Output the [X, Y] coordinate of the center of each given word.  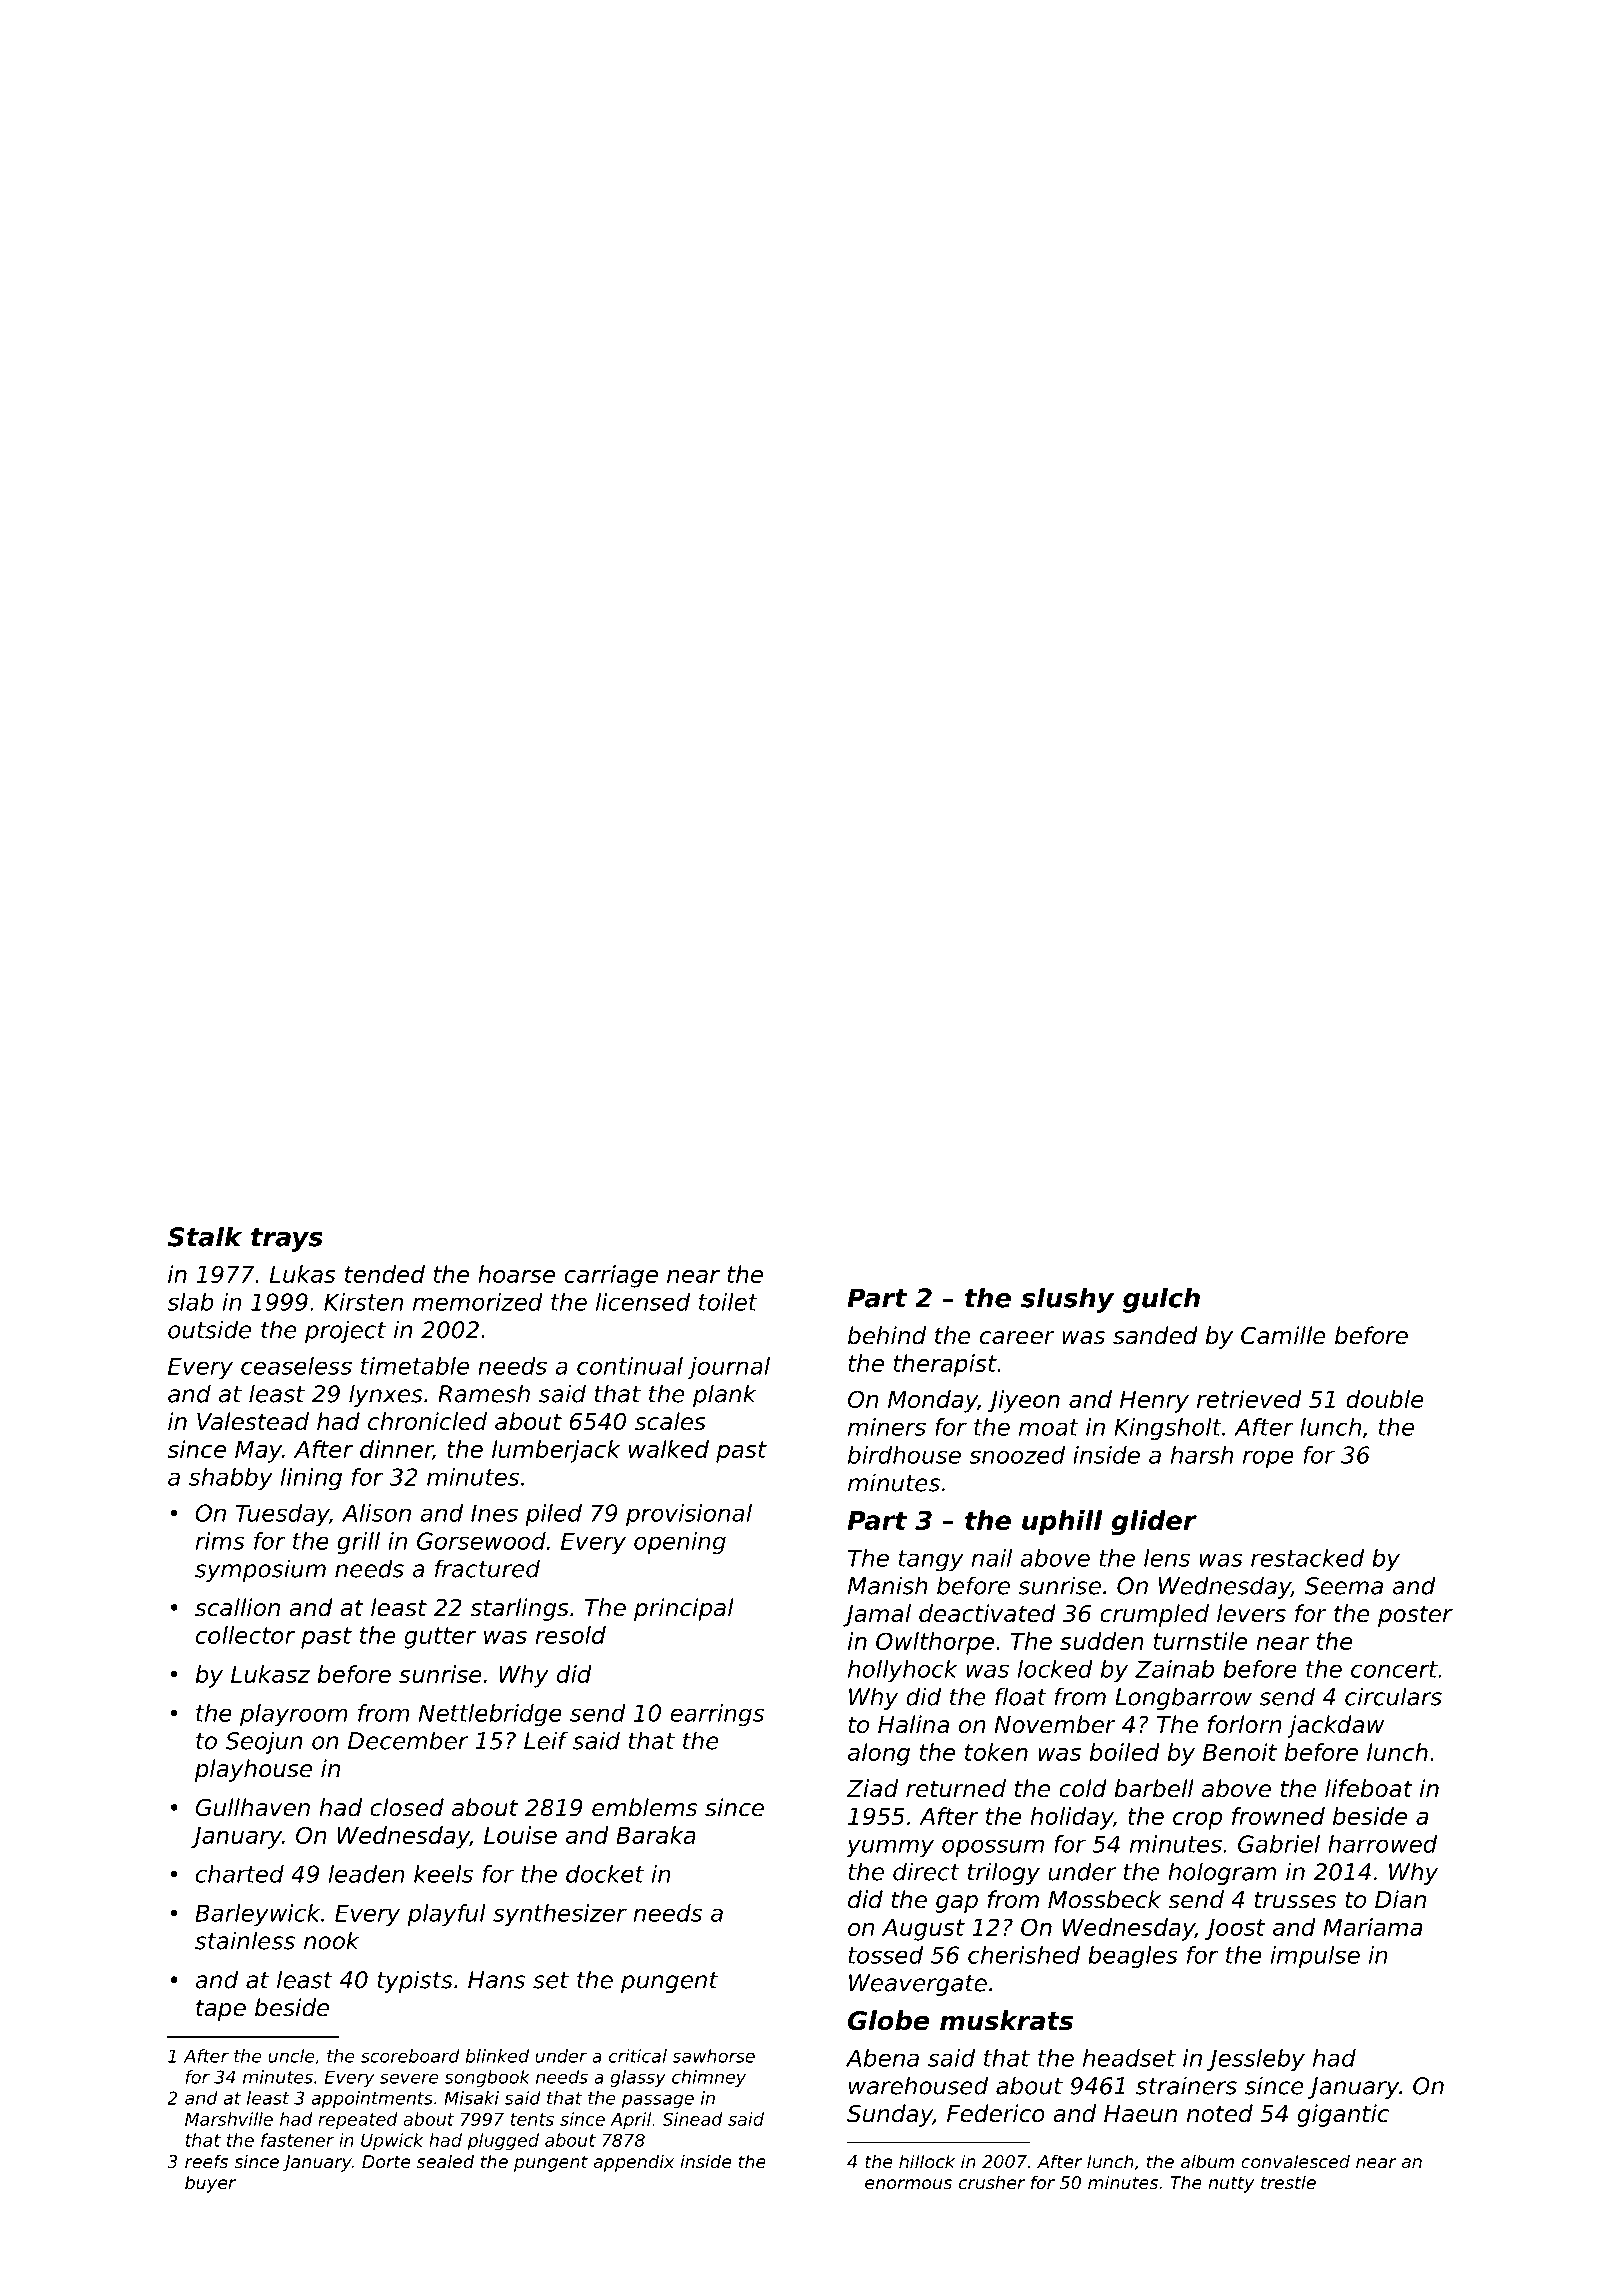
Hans [496, 1980]
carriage [611, 1276]
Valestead [253, 1421]
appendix [634, 2163]
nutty [1231, 2184]
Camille [1283, 1335]
